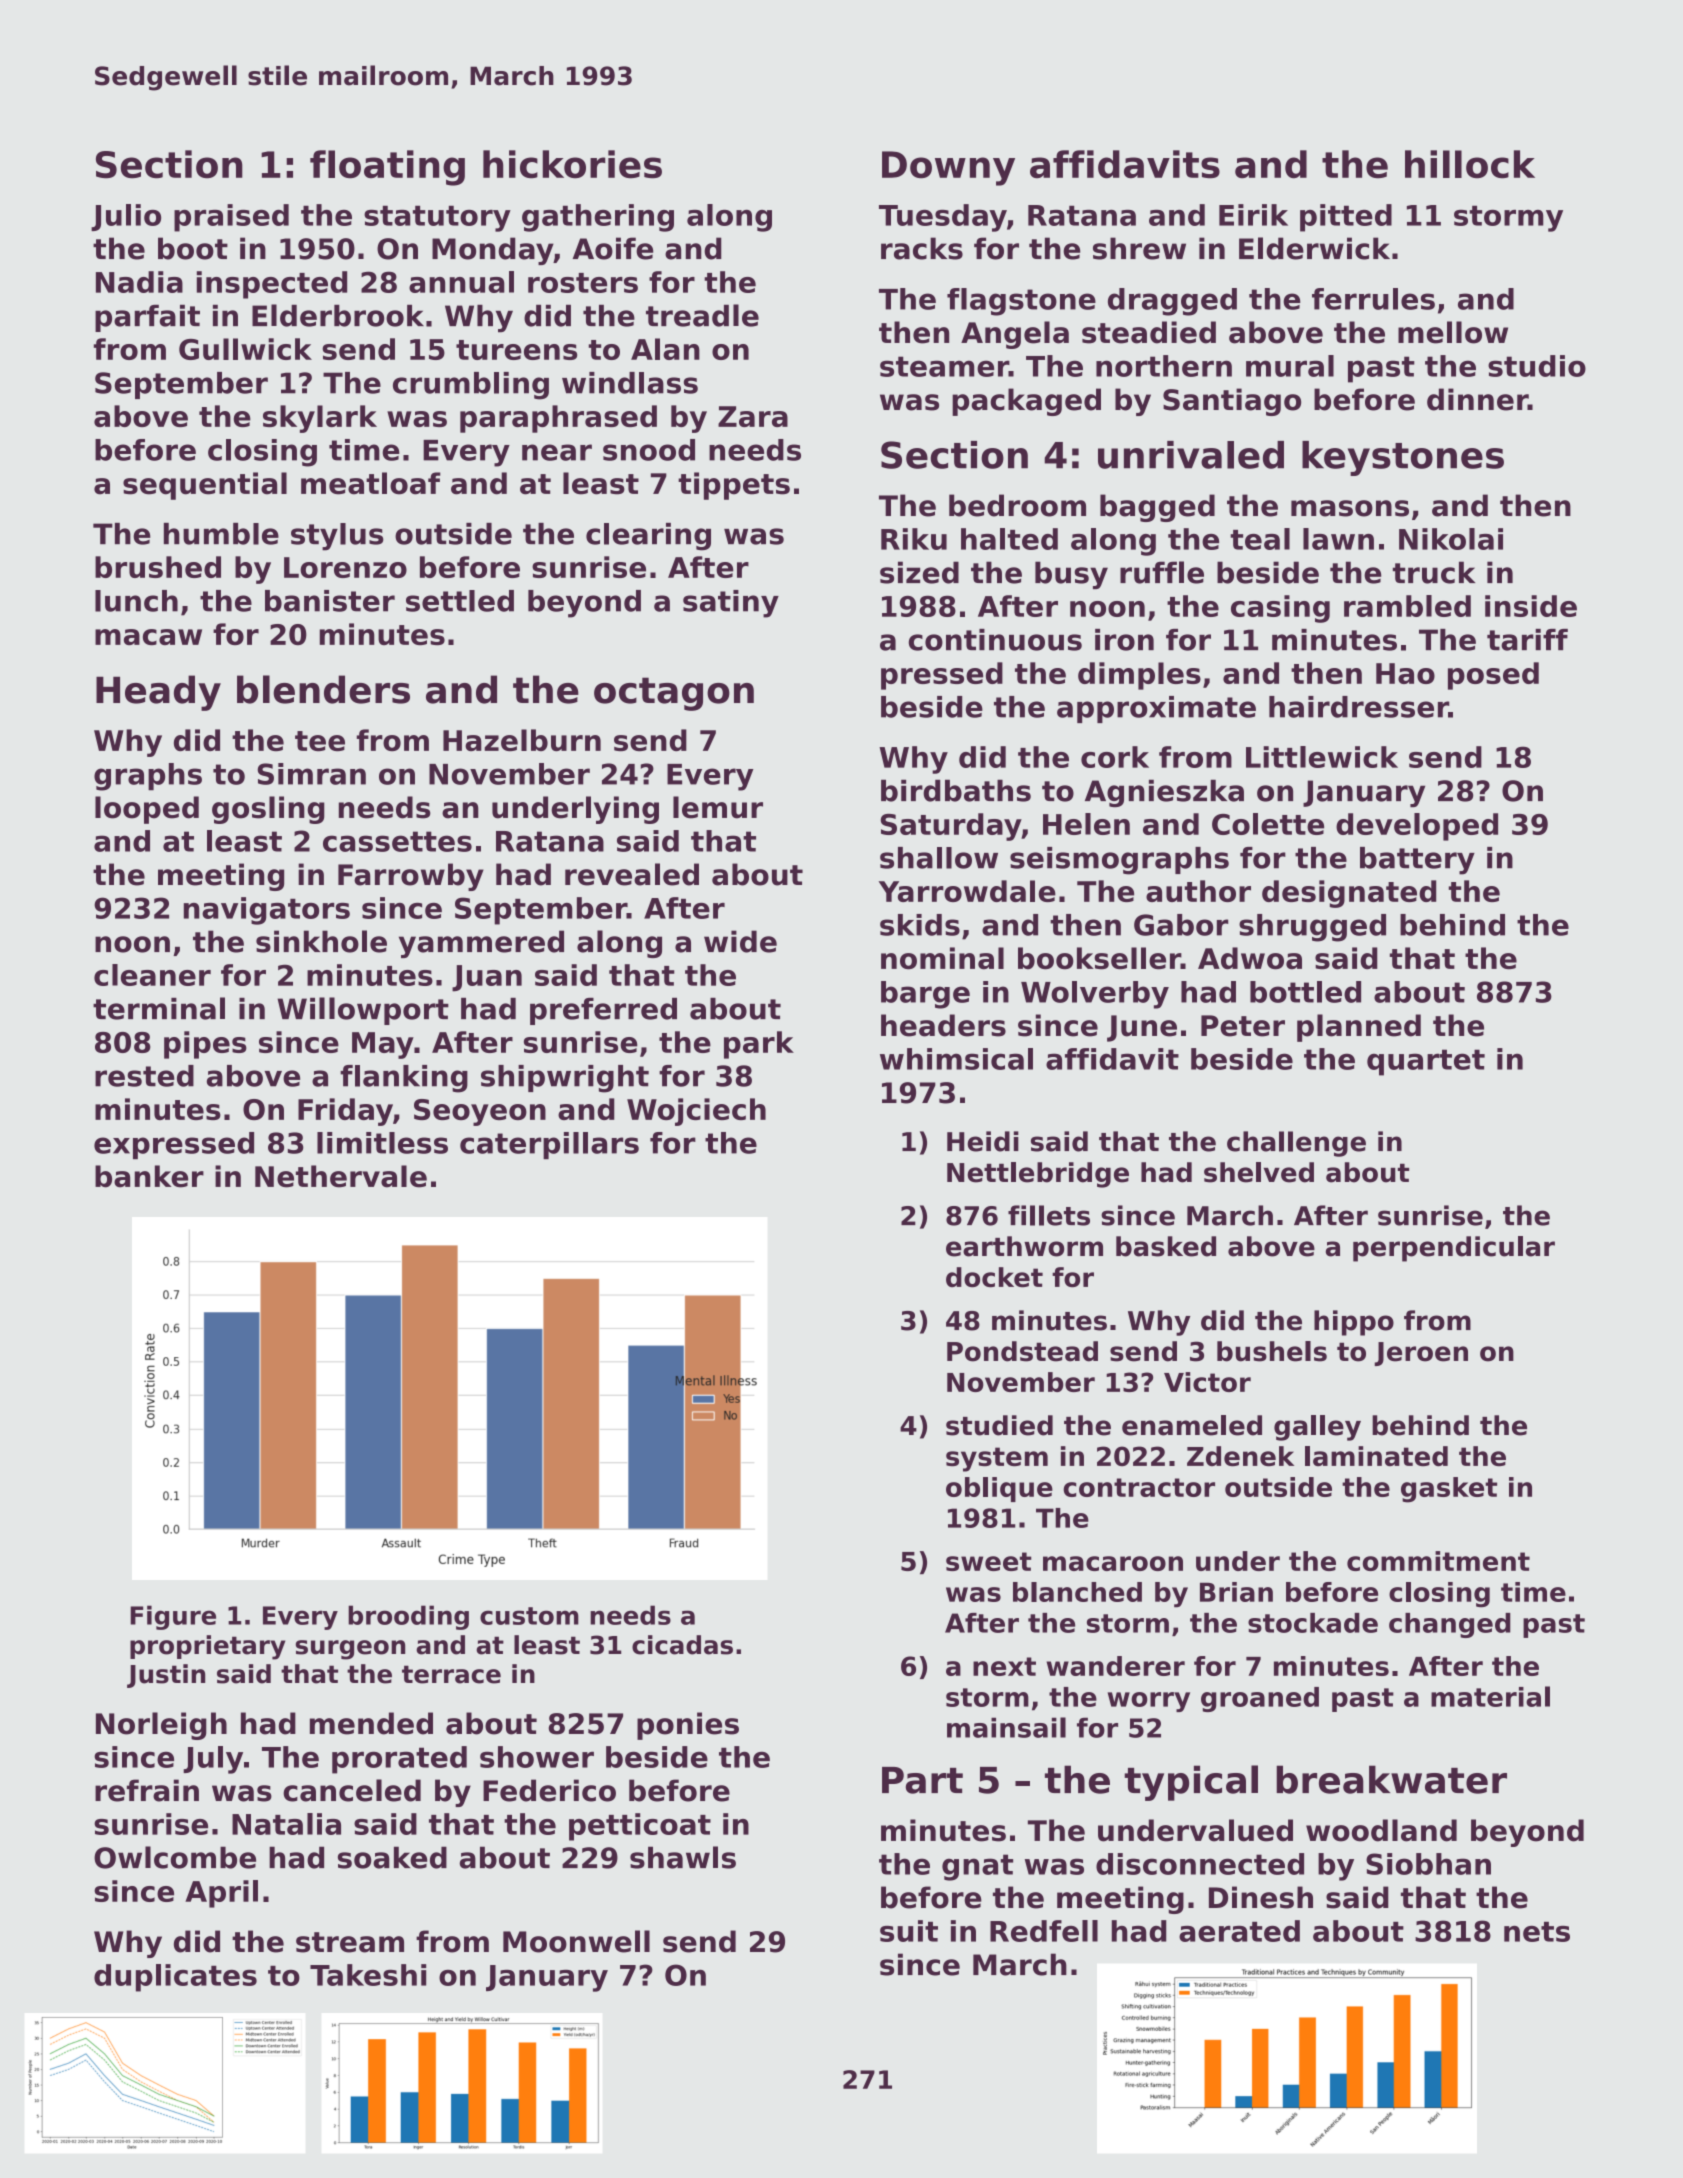  I want to click on Owlcombe, so click(175, 1857).
